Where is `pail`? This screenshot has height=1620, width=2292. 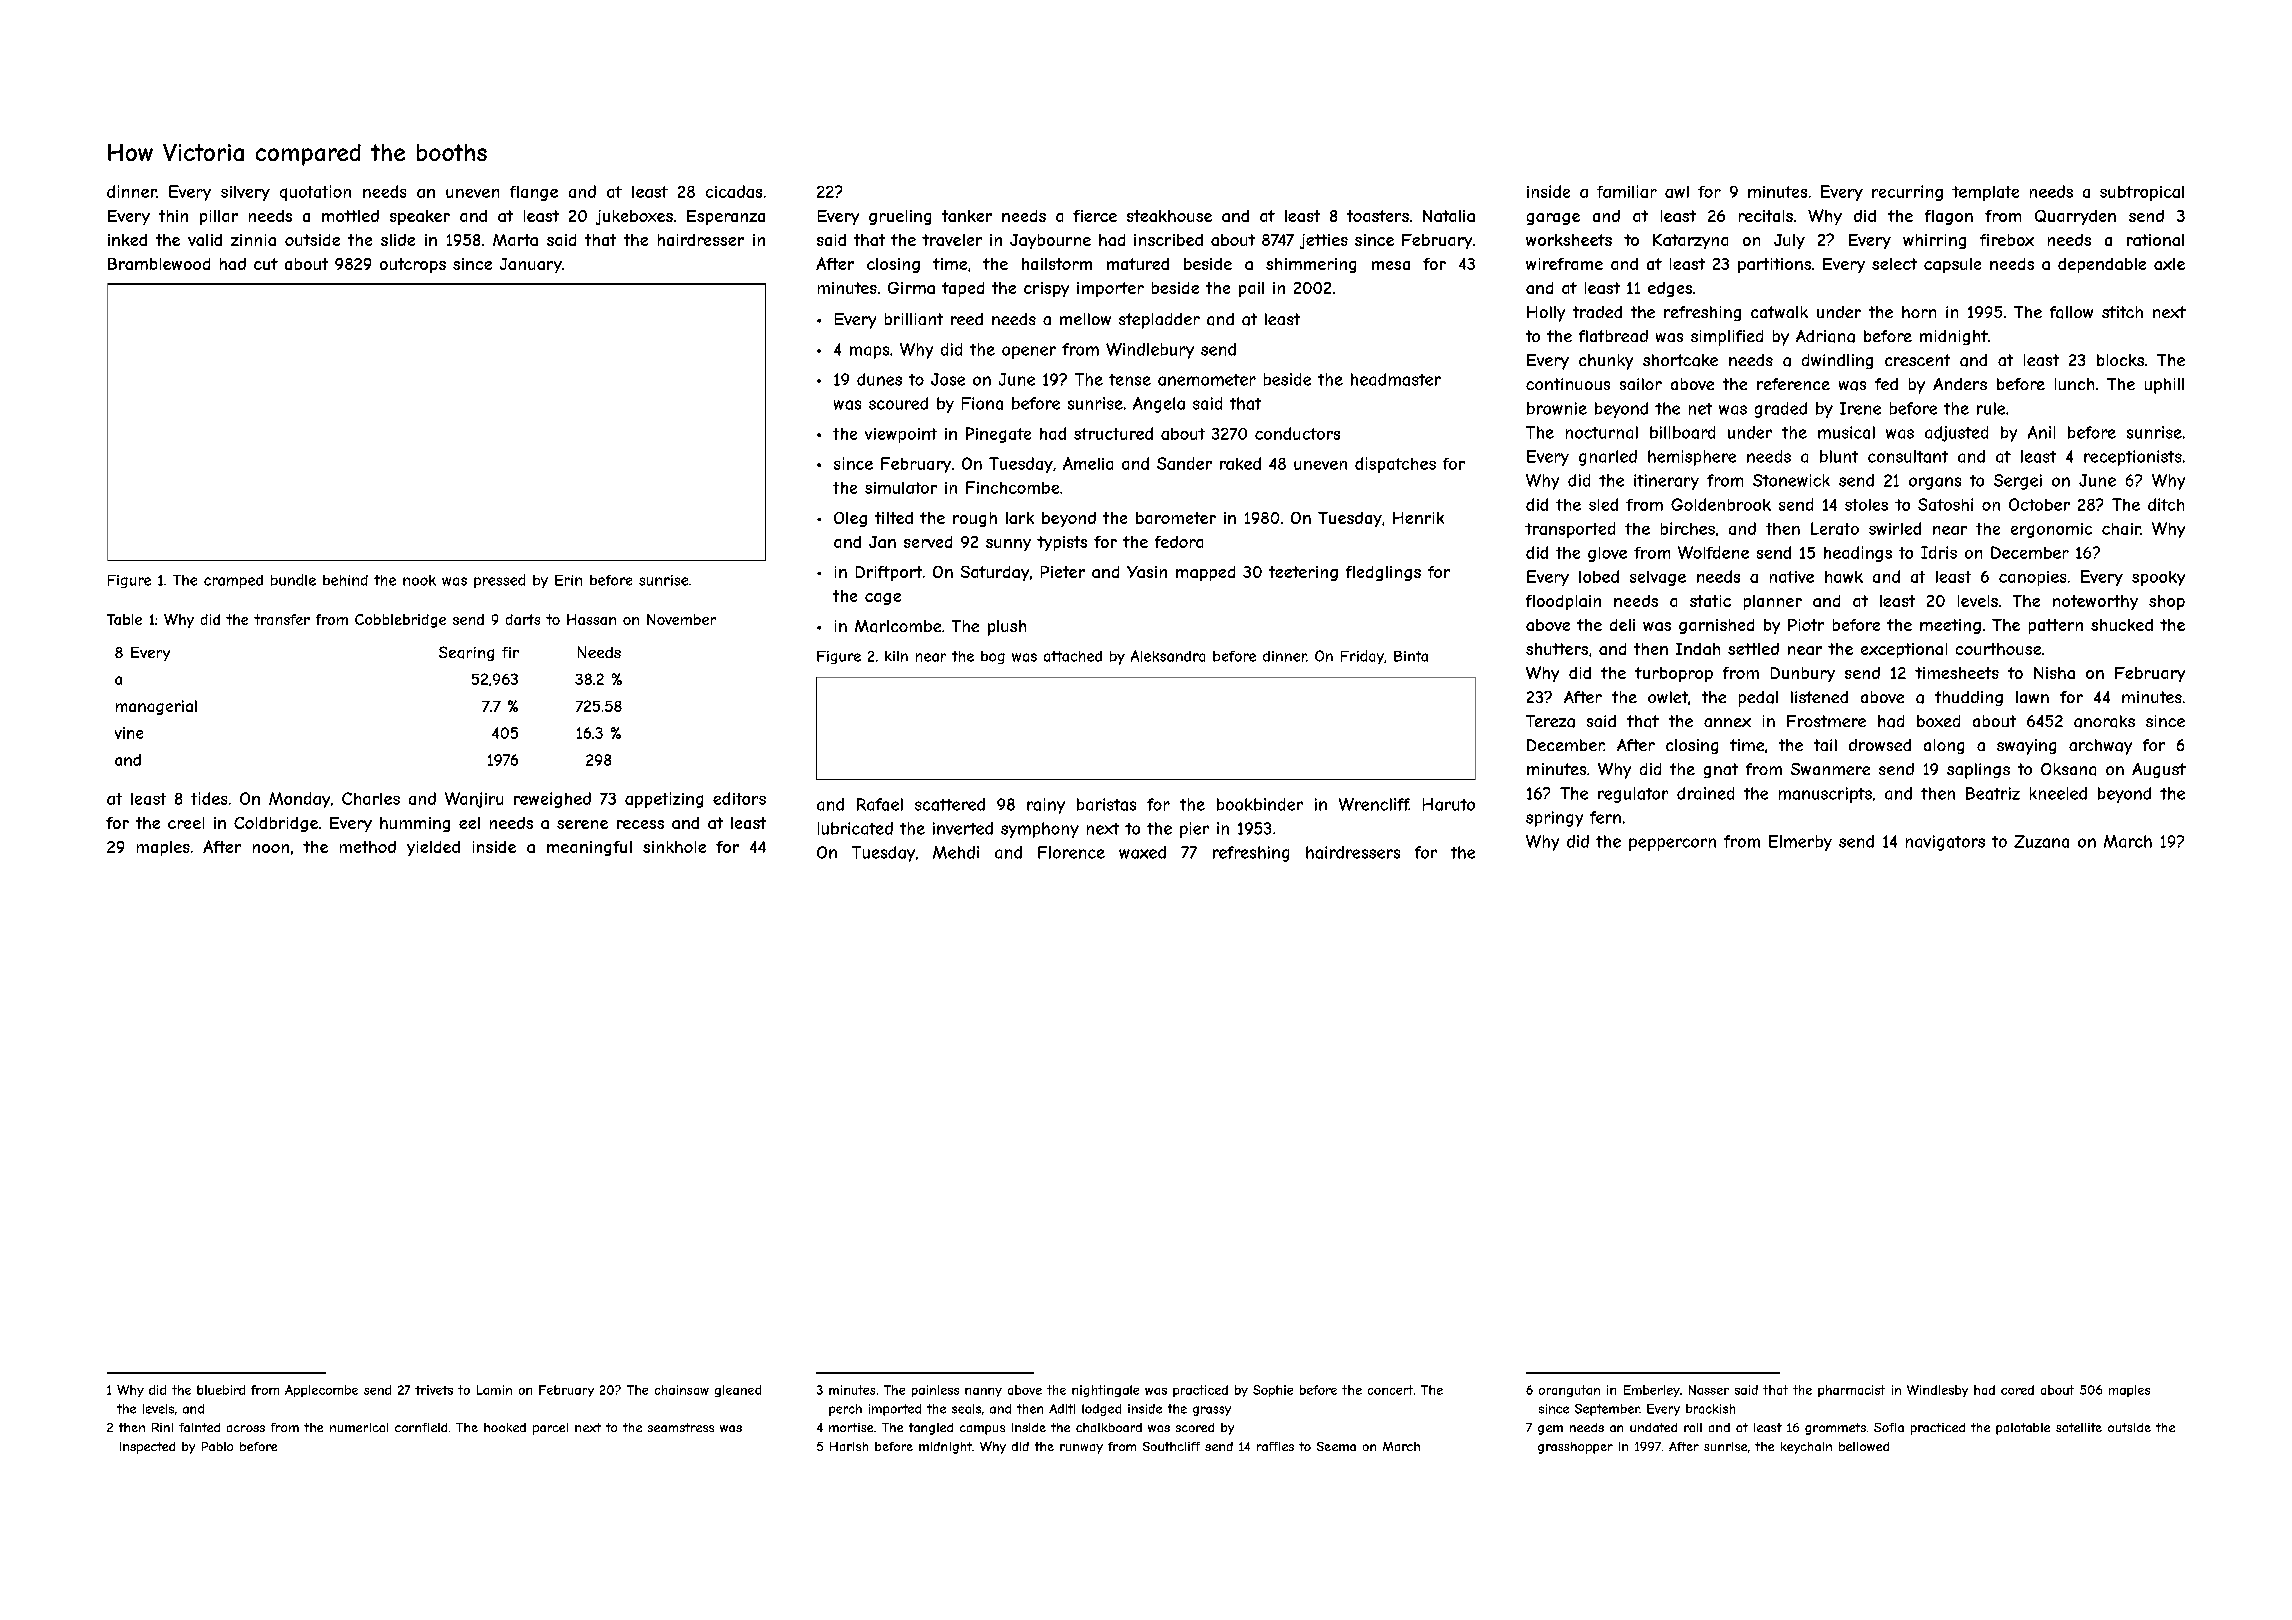 pail is located at coordinates (1251, 289).
